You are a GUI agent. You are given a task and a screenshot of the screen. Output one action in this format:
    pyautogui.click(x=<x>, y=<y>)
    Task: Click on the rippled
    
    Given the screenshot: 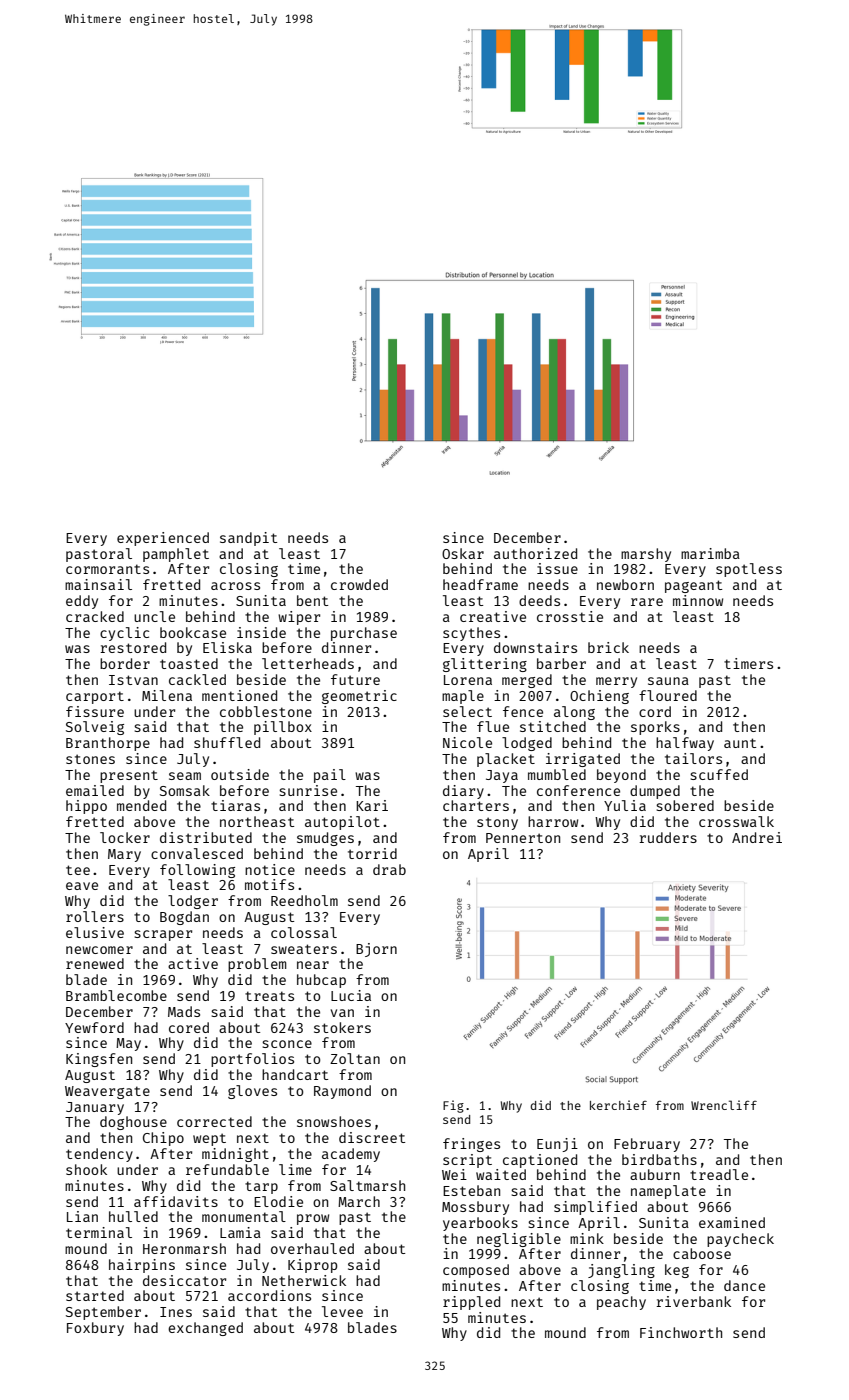 What is the action you would take?
    pyautogui.click(x=471, y=1303)
